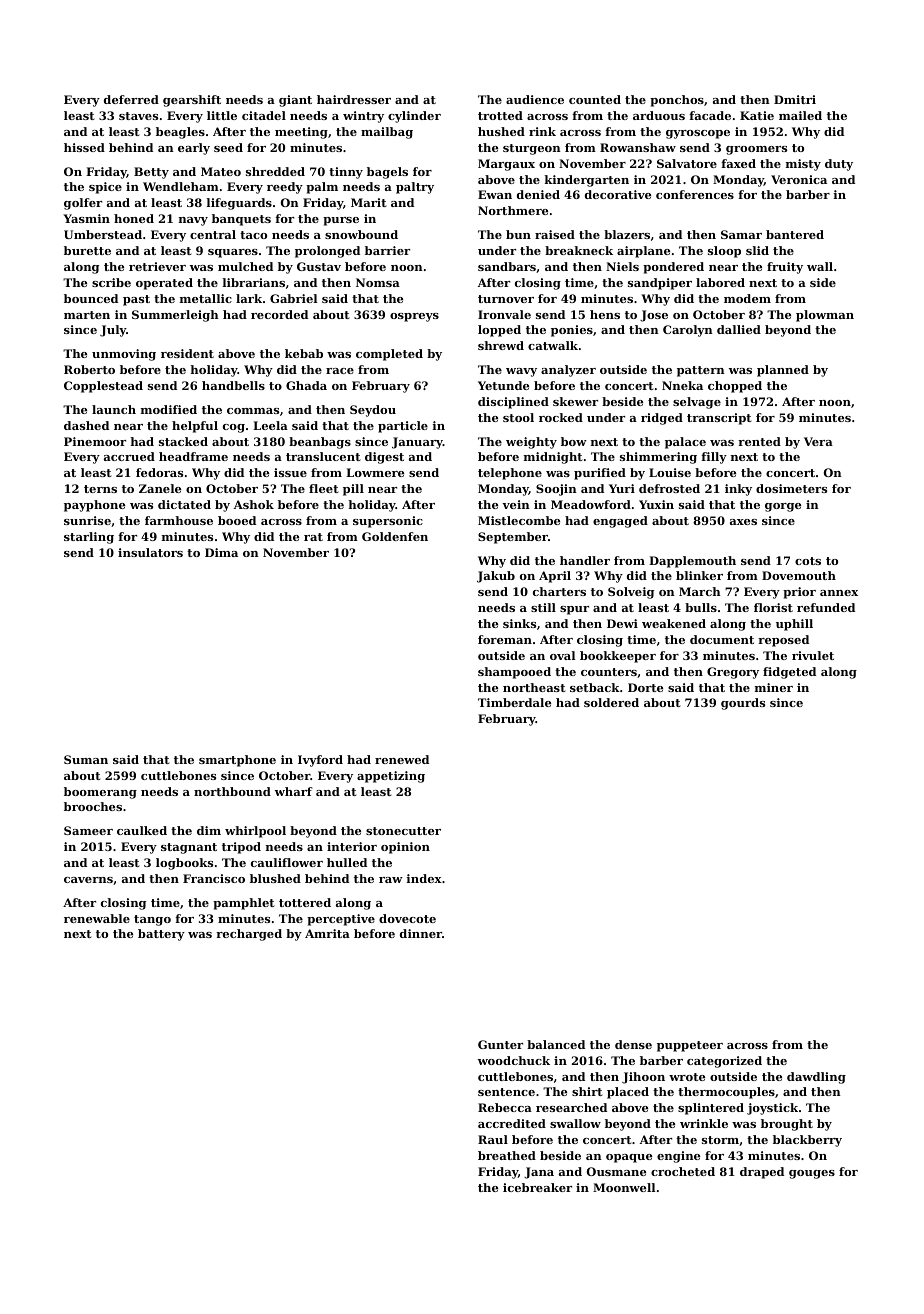  I want to click on headframe, so click(193, 456).
